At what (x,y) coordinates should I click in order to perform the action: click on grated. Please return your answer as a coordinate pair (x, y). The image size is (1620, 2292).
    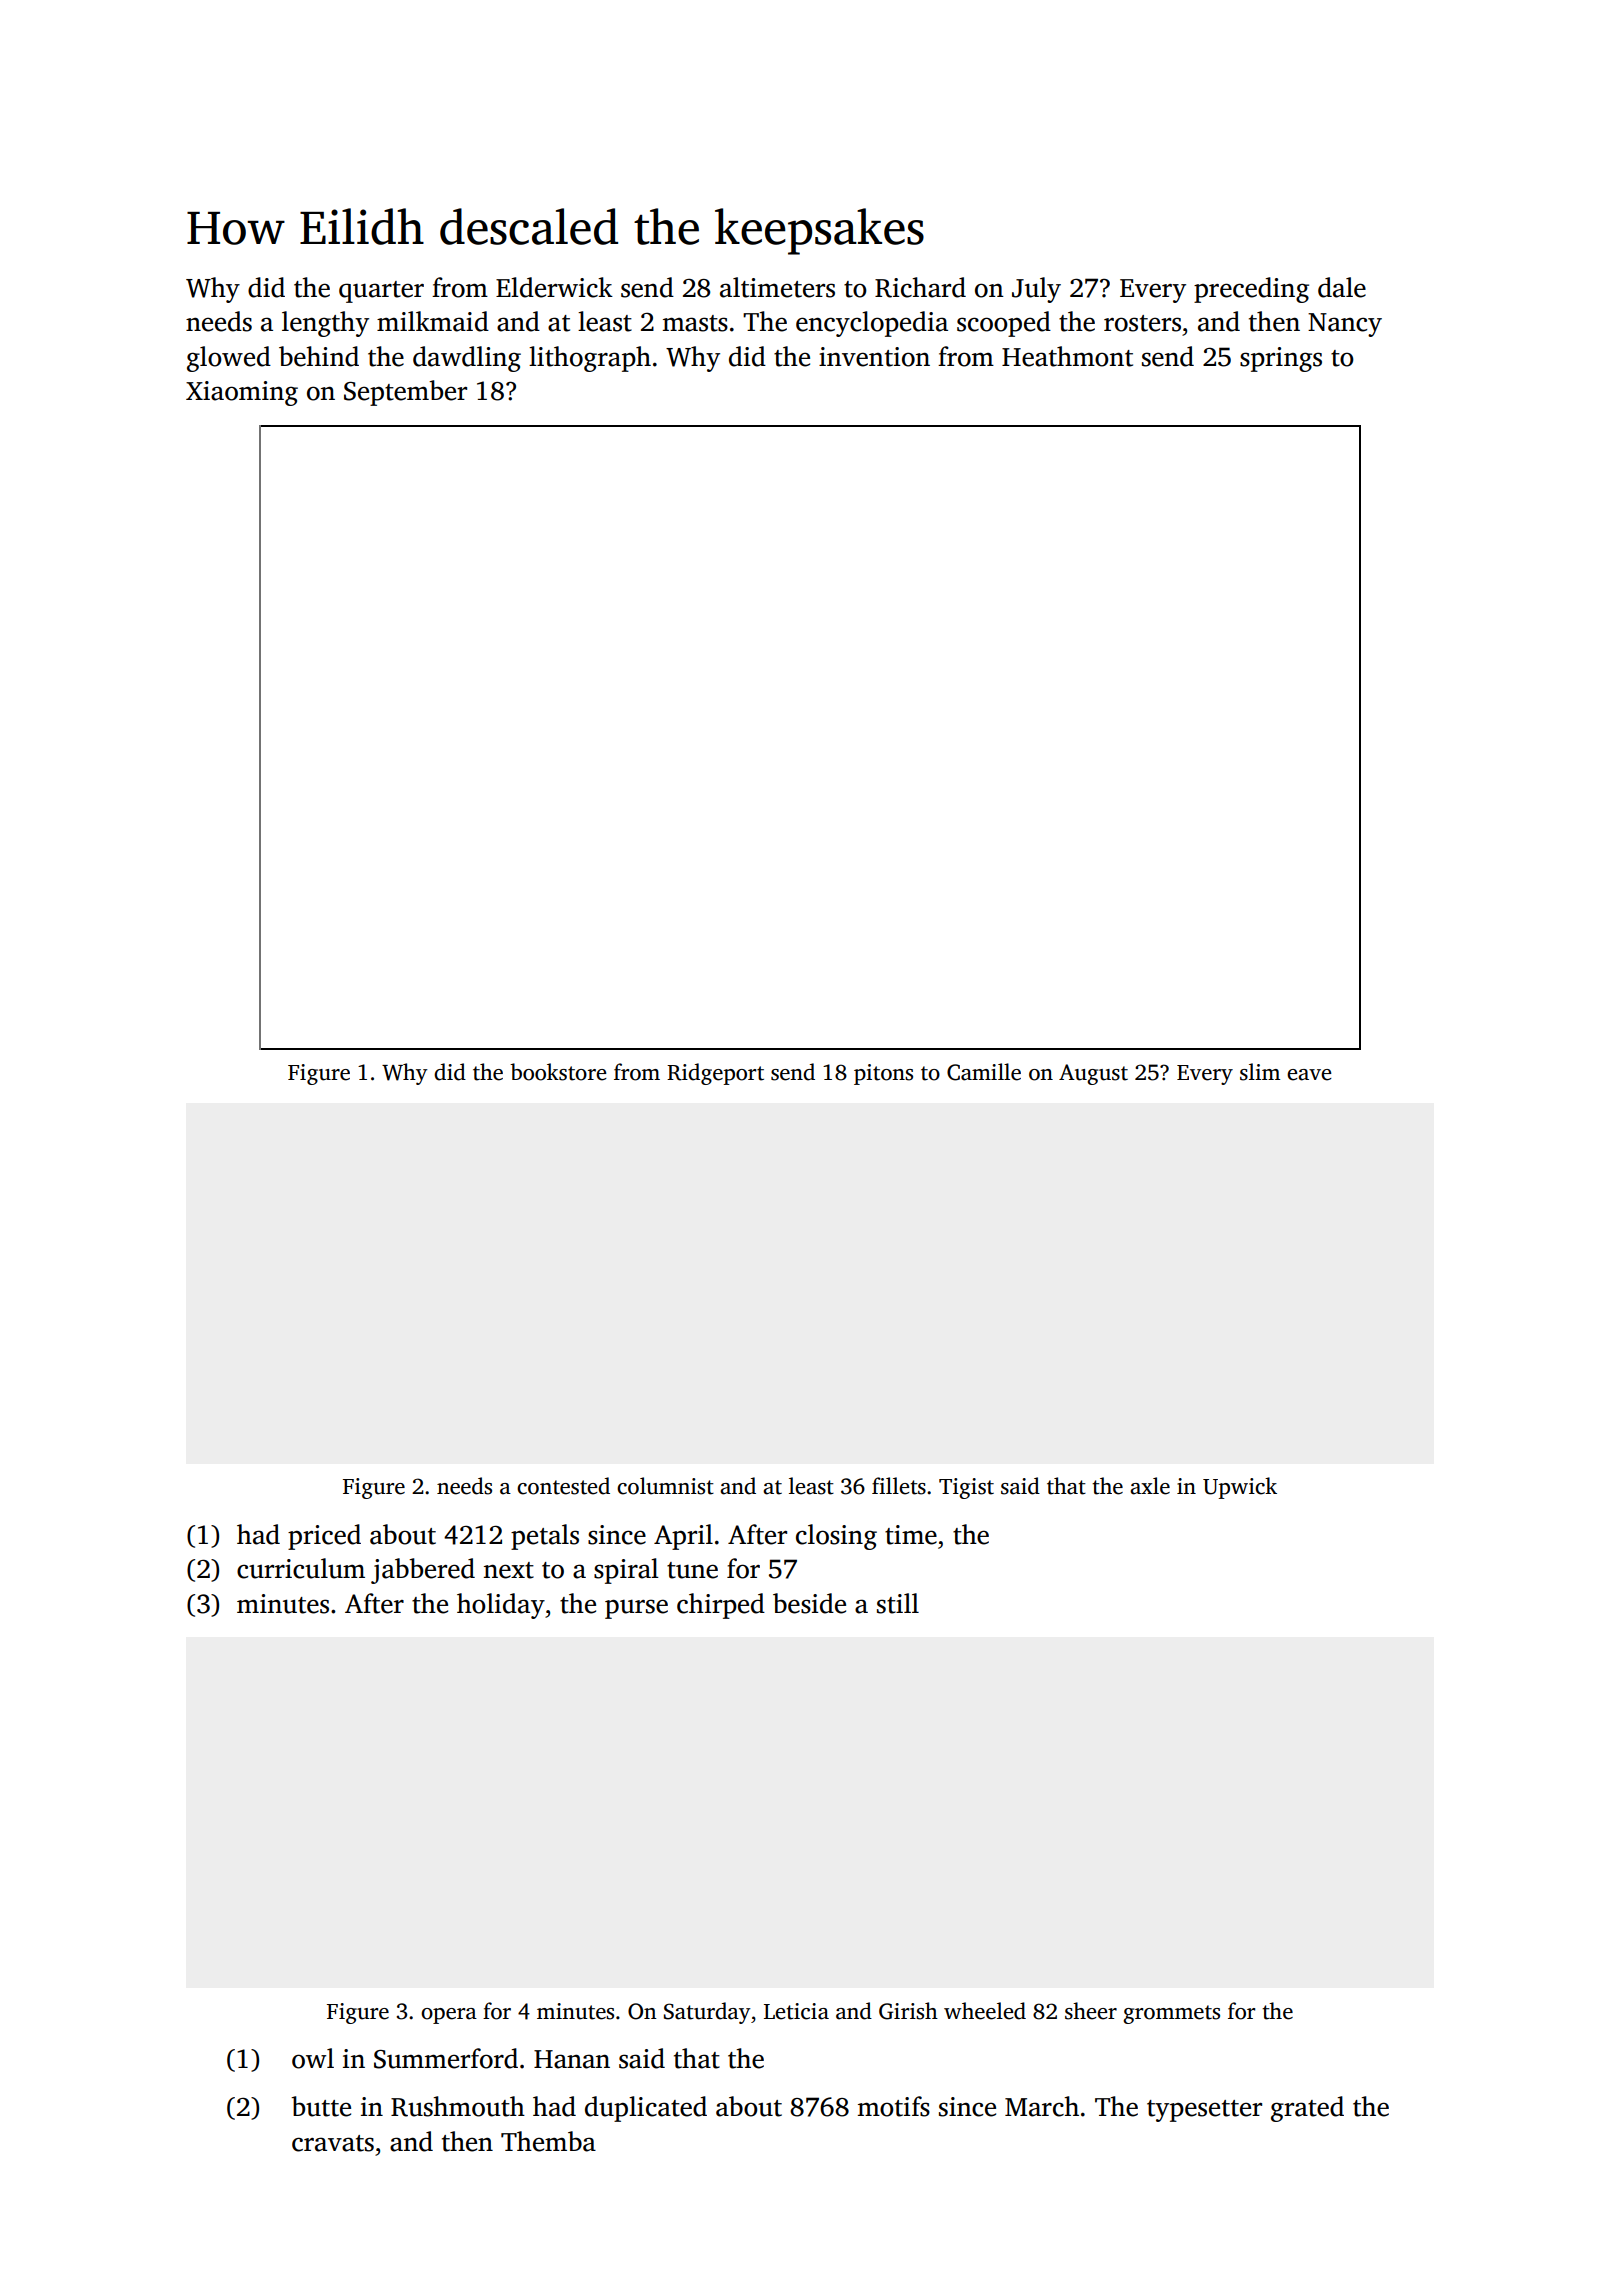
    Looking at the image, I should click on (1307, 2109).
